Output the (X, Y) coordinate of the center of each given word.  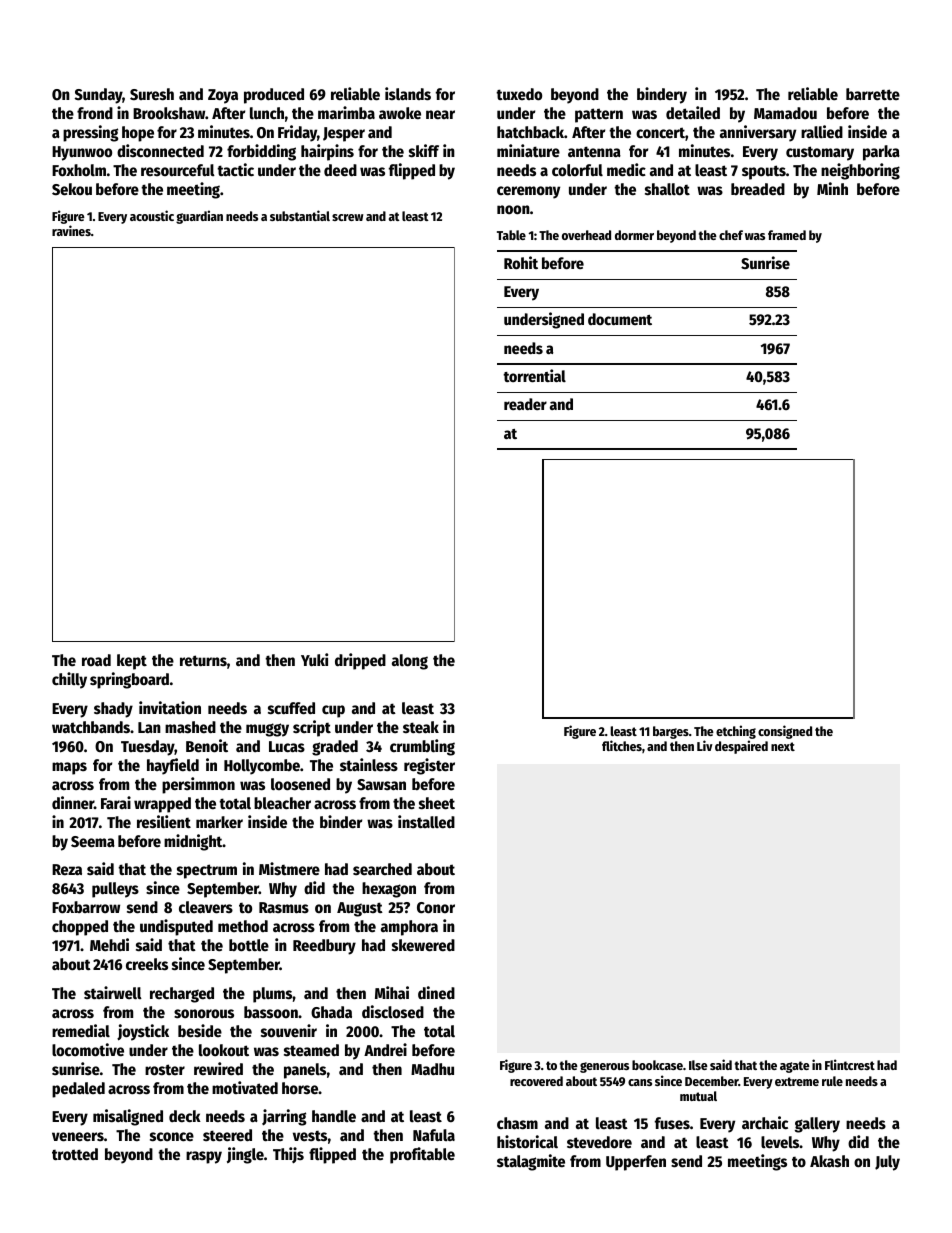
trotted (75, 1154)
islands (408, 94)
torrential (534, 375)
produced (274, 96)
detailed (693, 113)
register (429, 766)
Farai (116, 802)
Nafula (434, 1135)
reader (525, 404)
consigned (785, 732)
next (783, 746)
